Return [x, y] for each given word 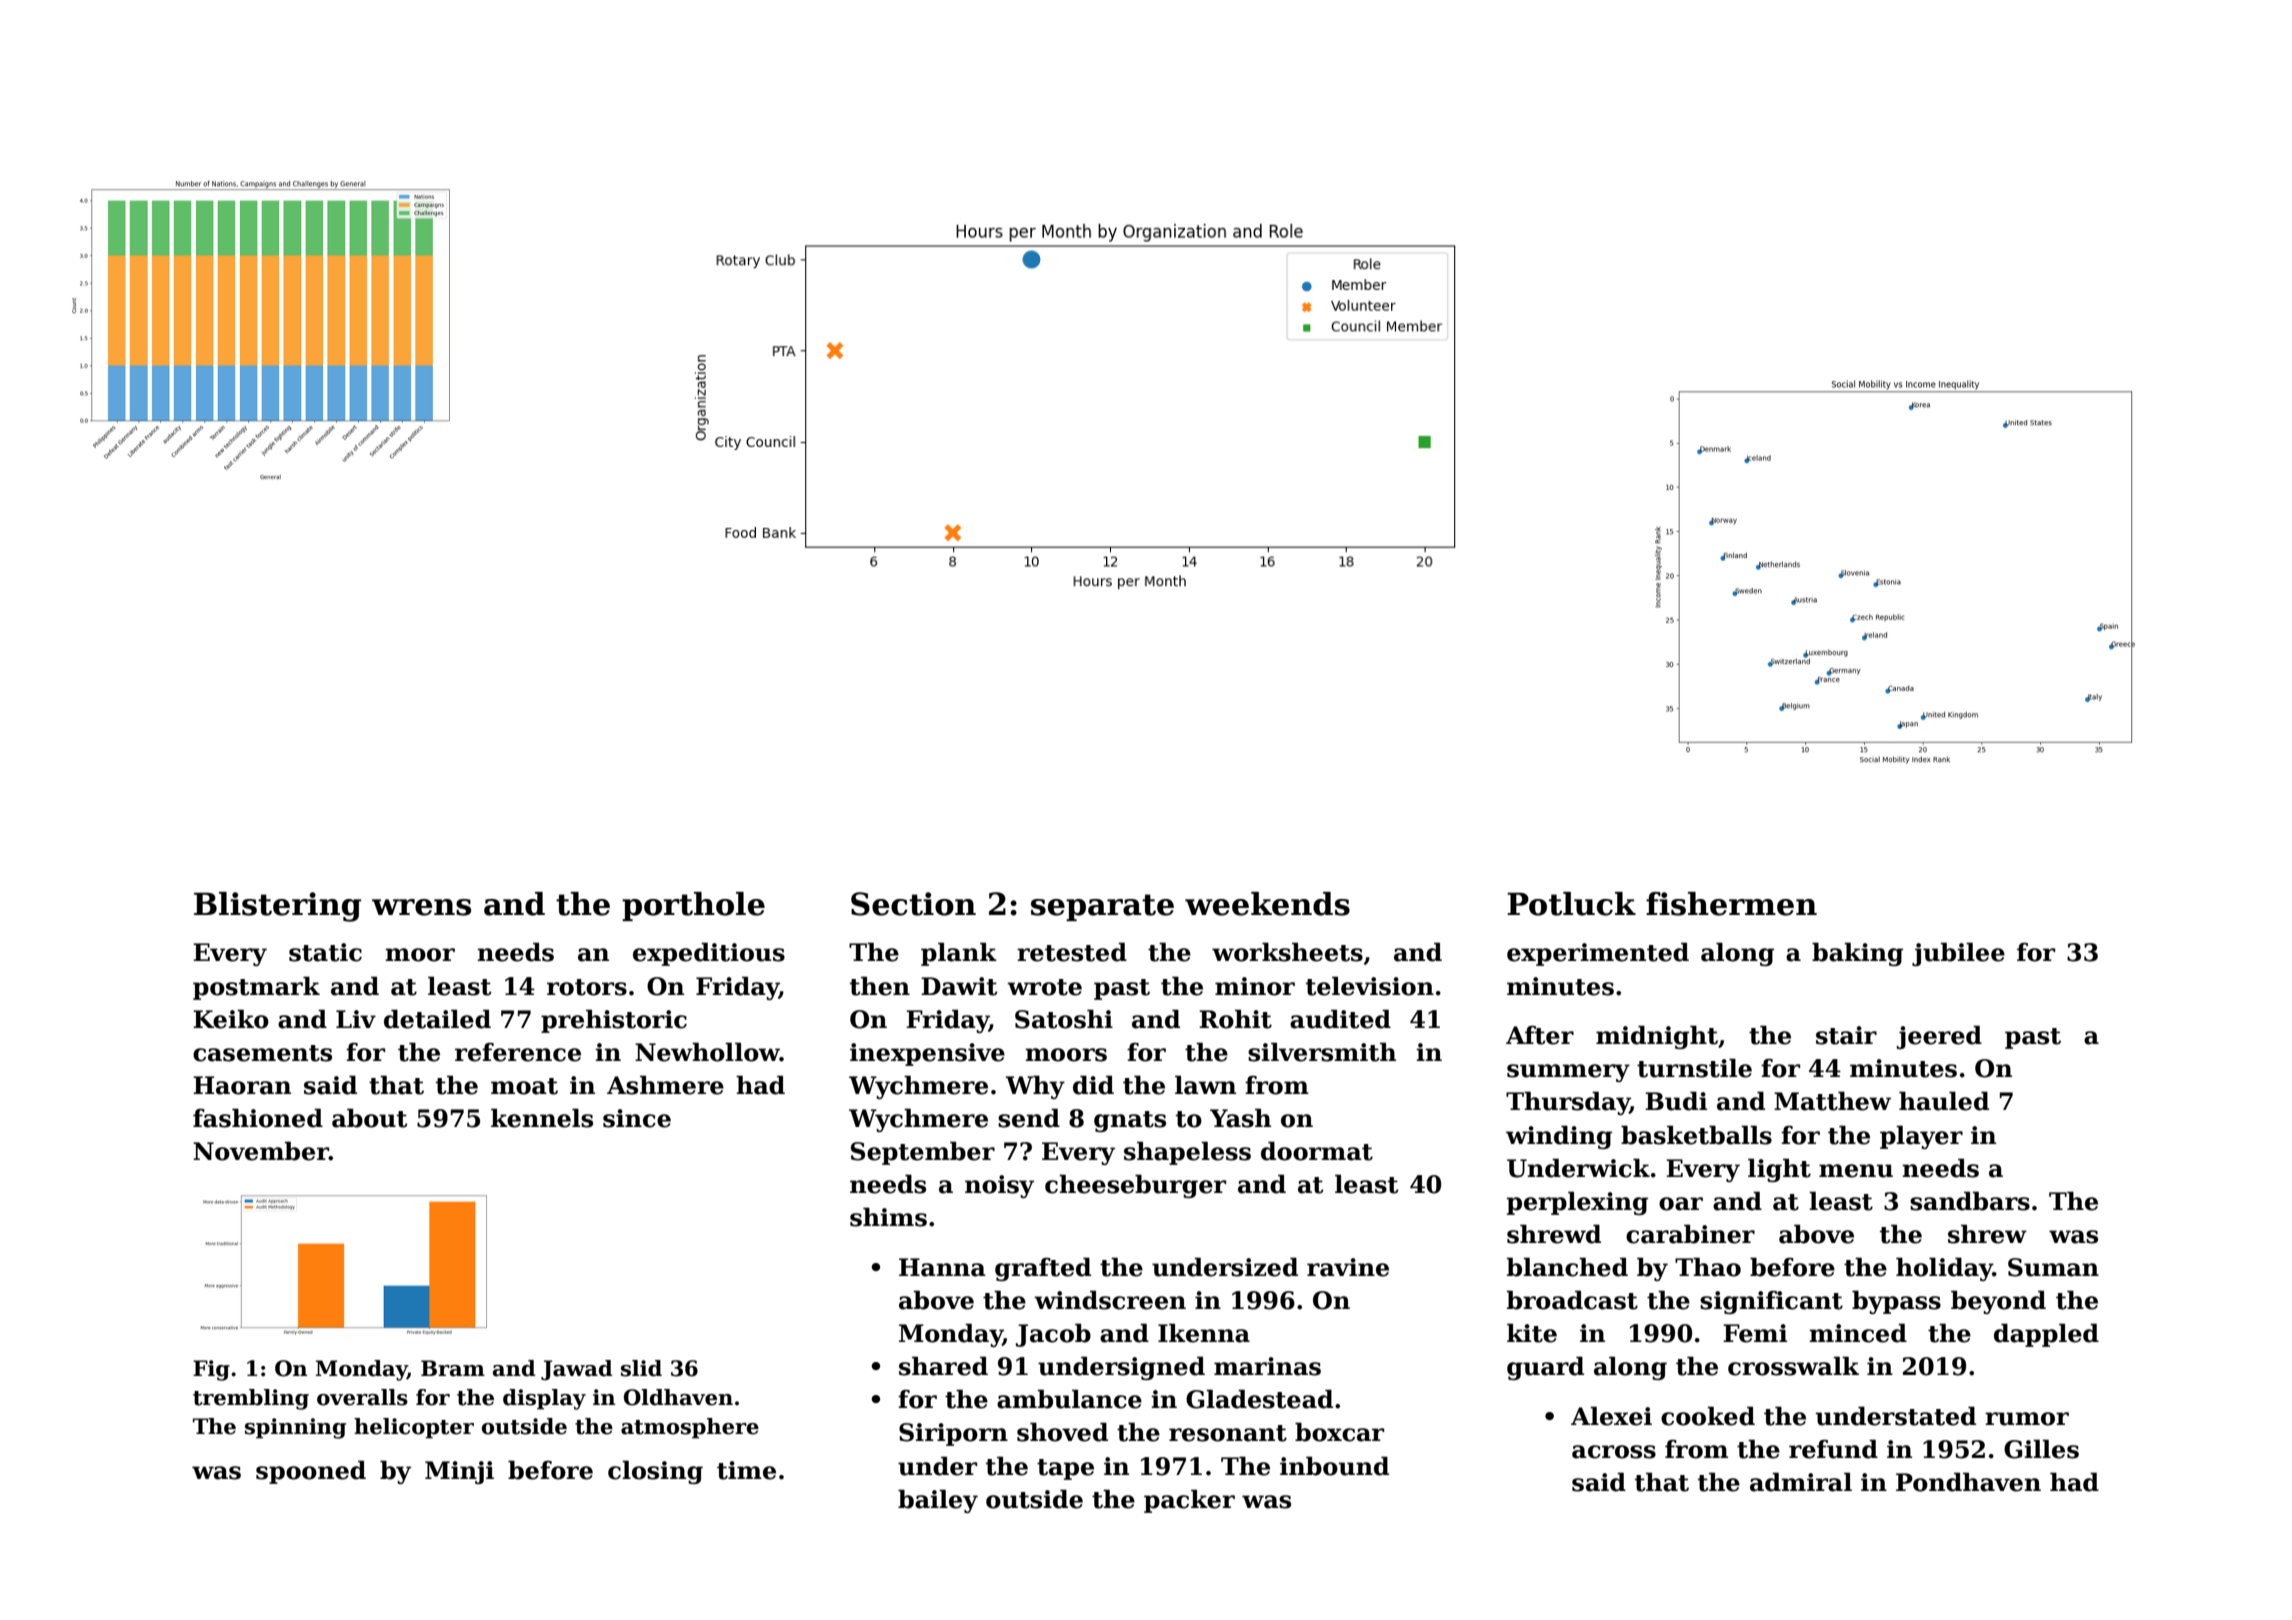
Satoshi [1064, 1019]
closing [655, 1472]
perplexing [1577, 1203]
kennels [542, 1118]
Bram [453, 1368]
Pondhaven [1968, 1482]
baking [1857, 954]
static [325, 952]
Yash [1240, 1118]
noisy [999, 1186]
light [1779, 1170]
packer [1189, 1501]
